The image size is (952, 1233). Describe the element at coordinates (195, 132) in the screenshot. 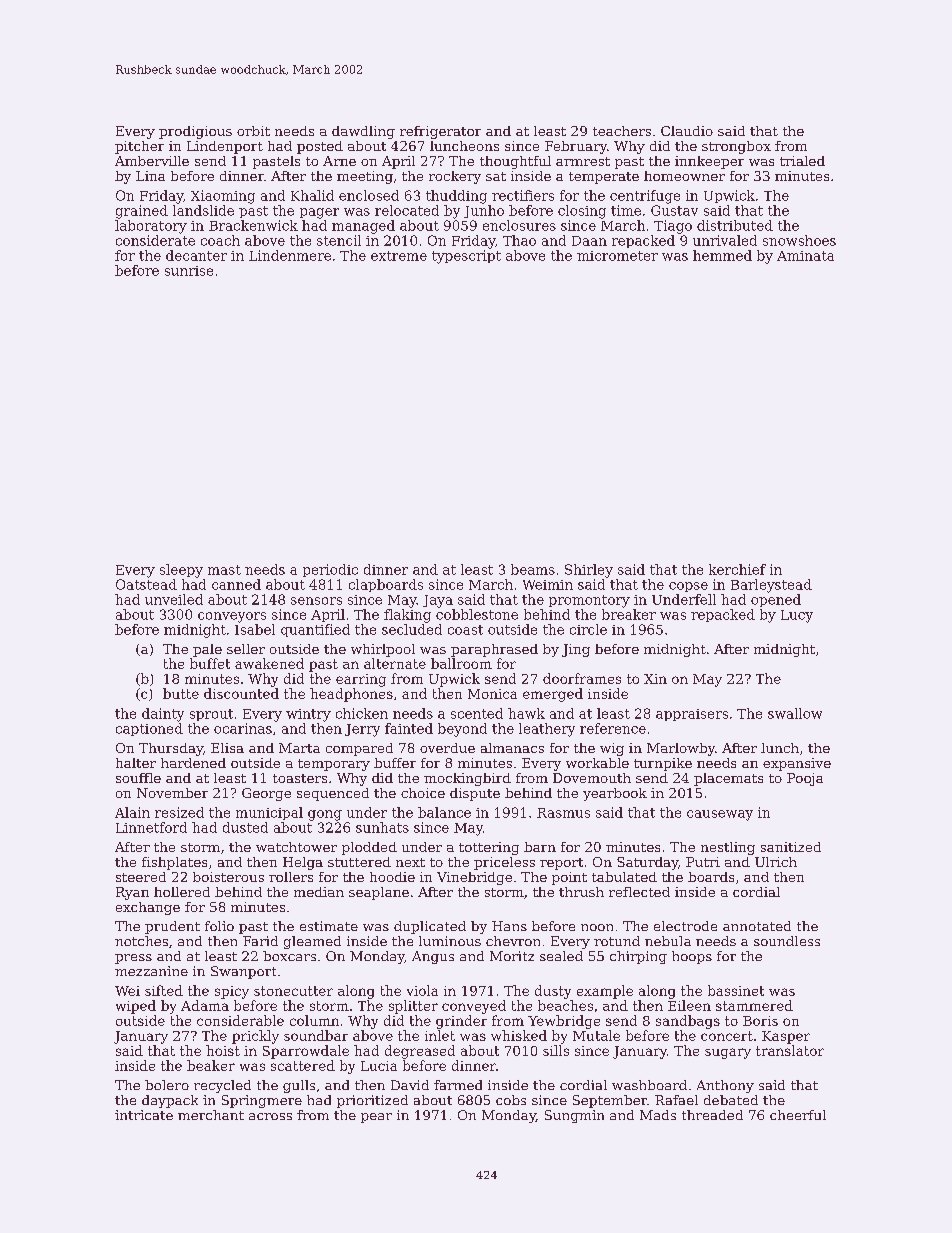

I see `prodigious` at that location.
